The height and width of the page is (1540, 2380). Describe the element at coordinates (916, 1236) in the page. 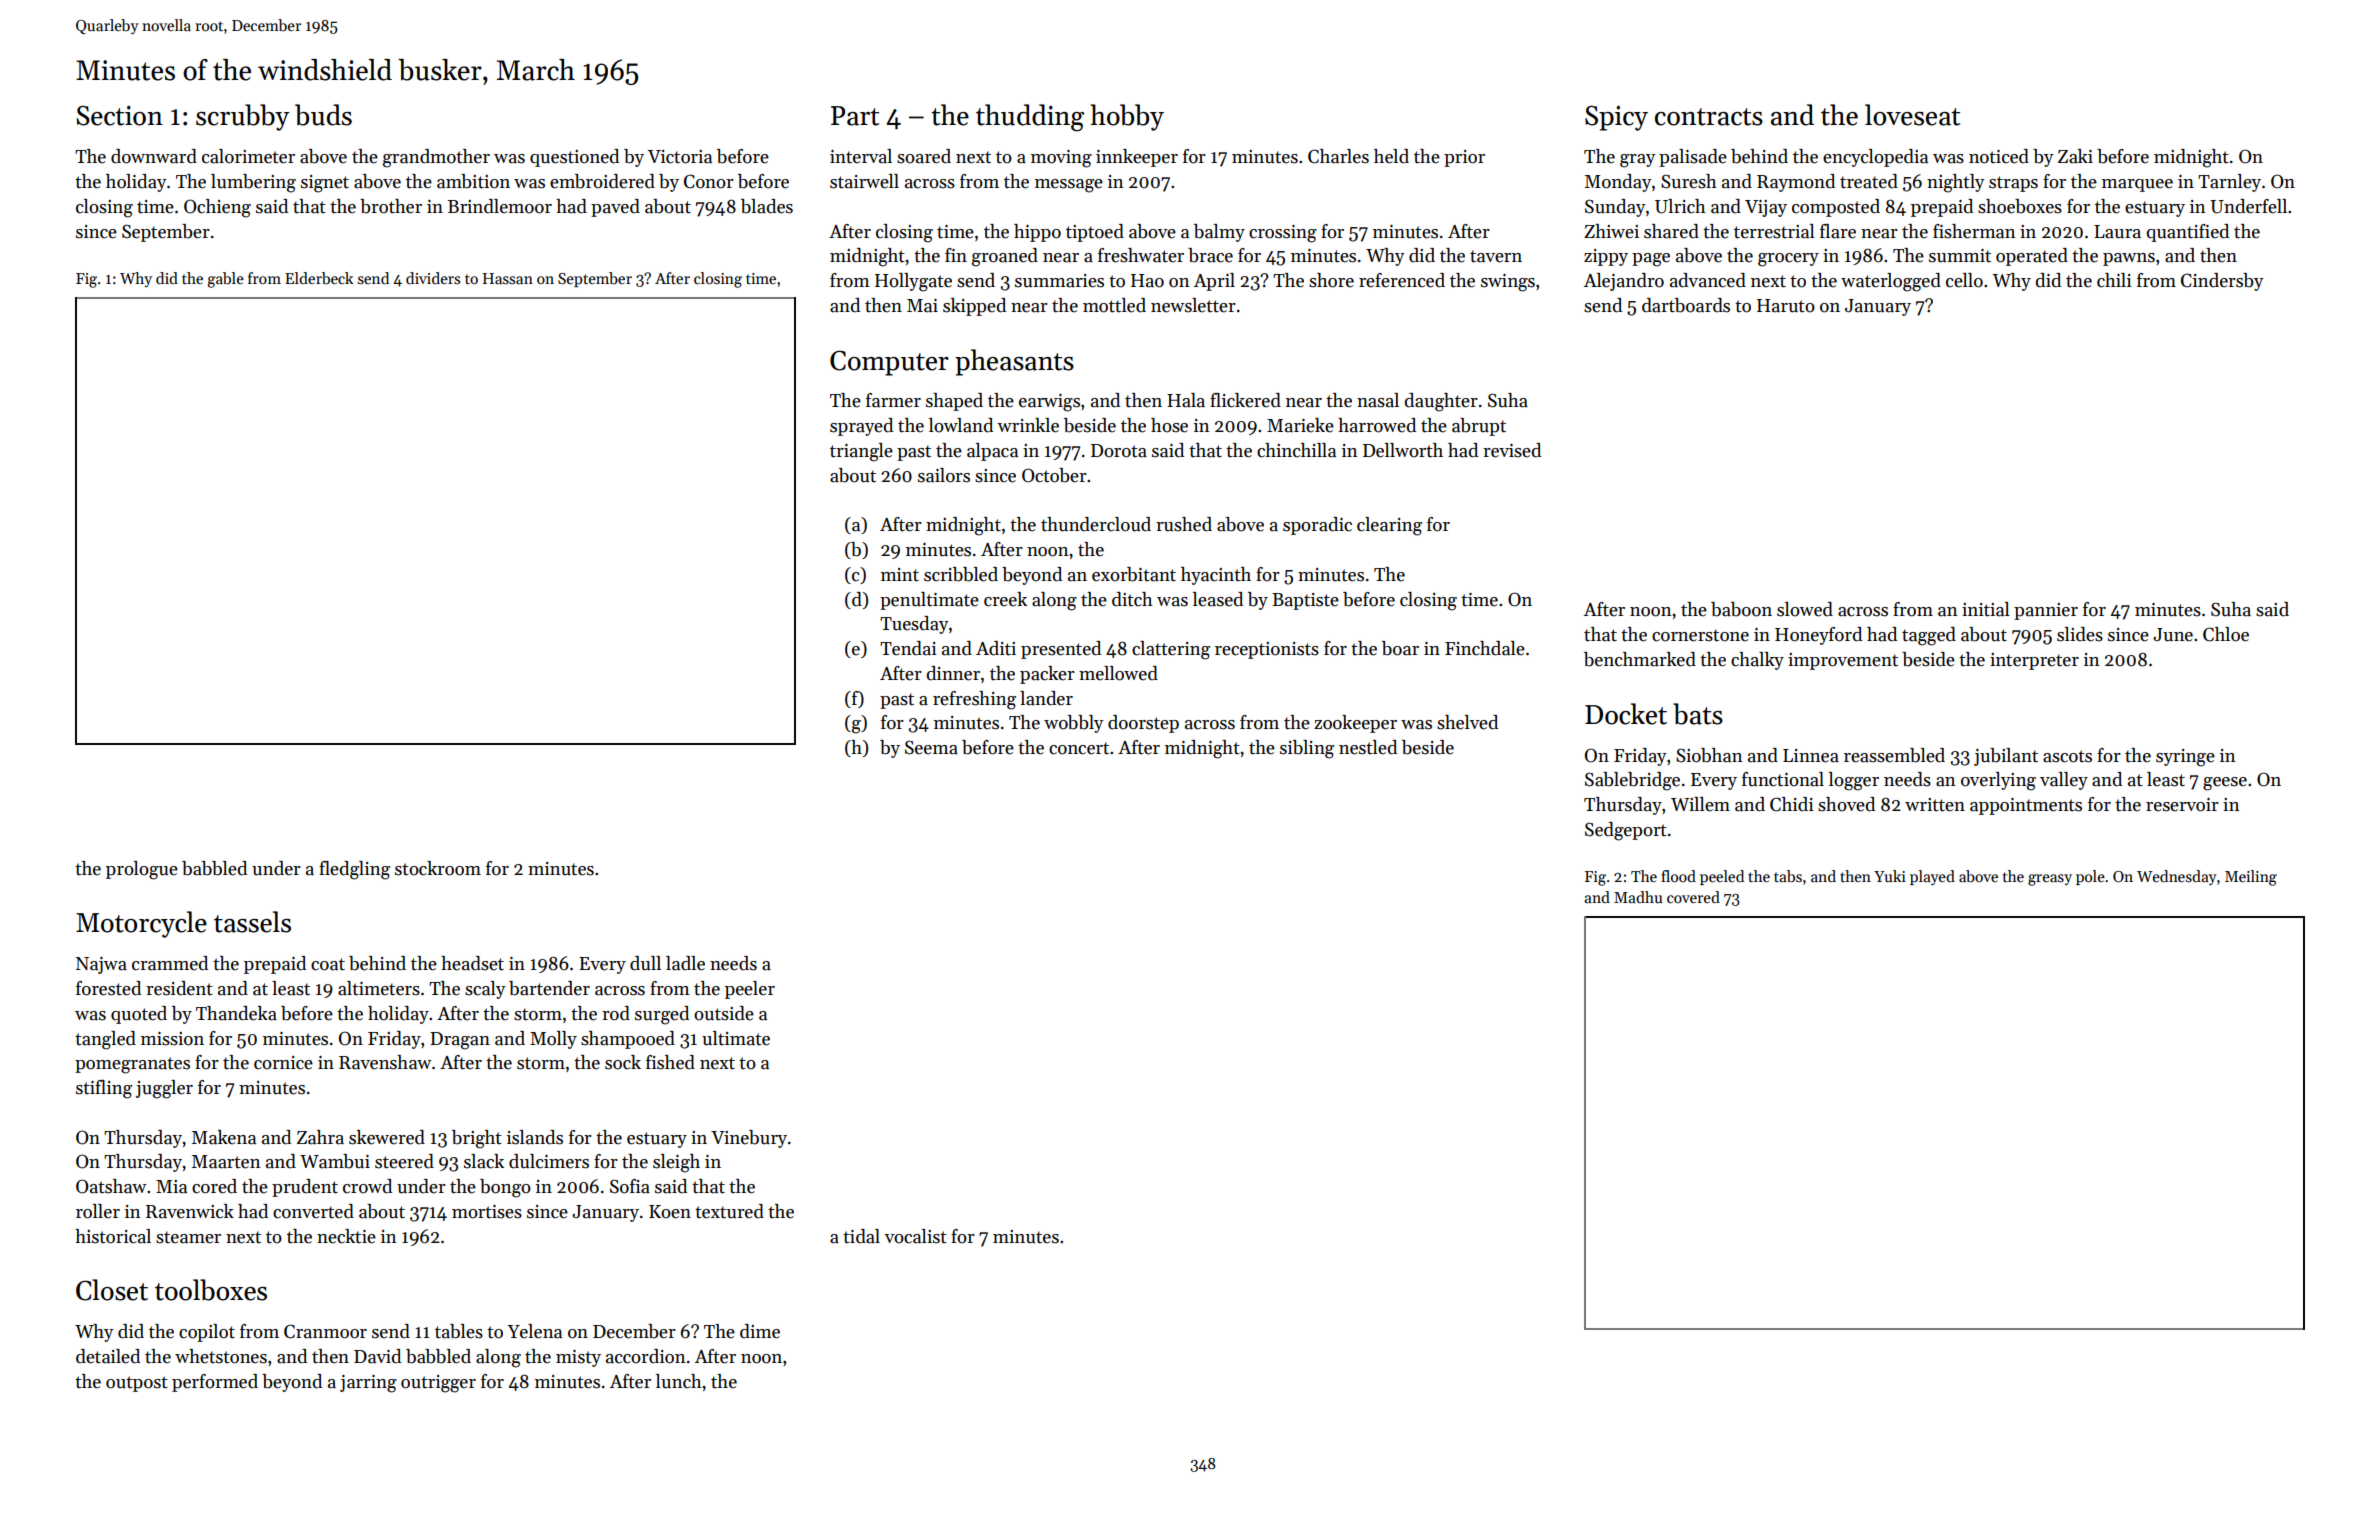

I see `vocalist` at that location.
